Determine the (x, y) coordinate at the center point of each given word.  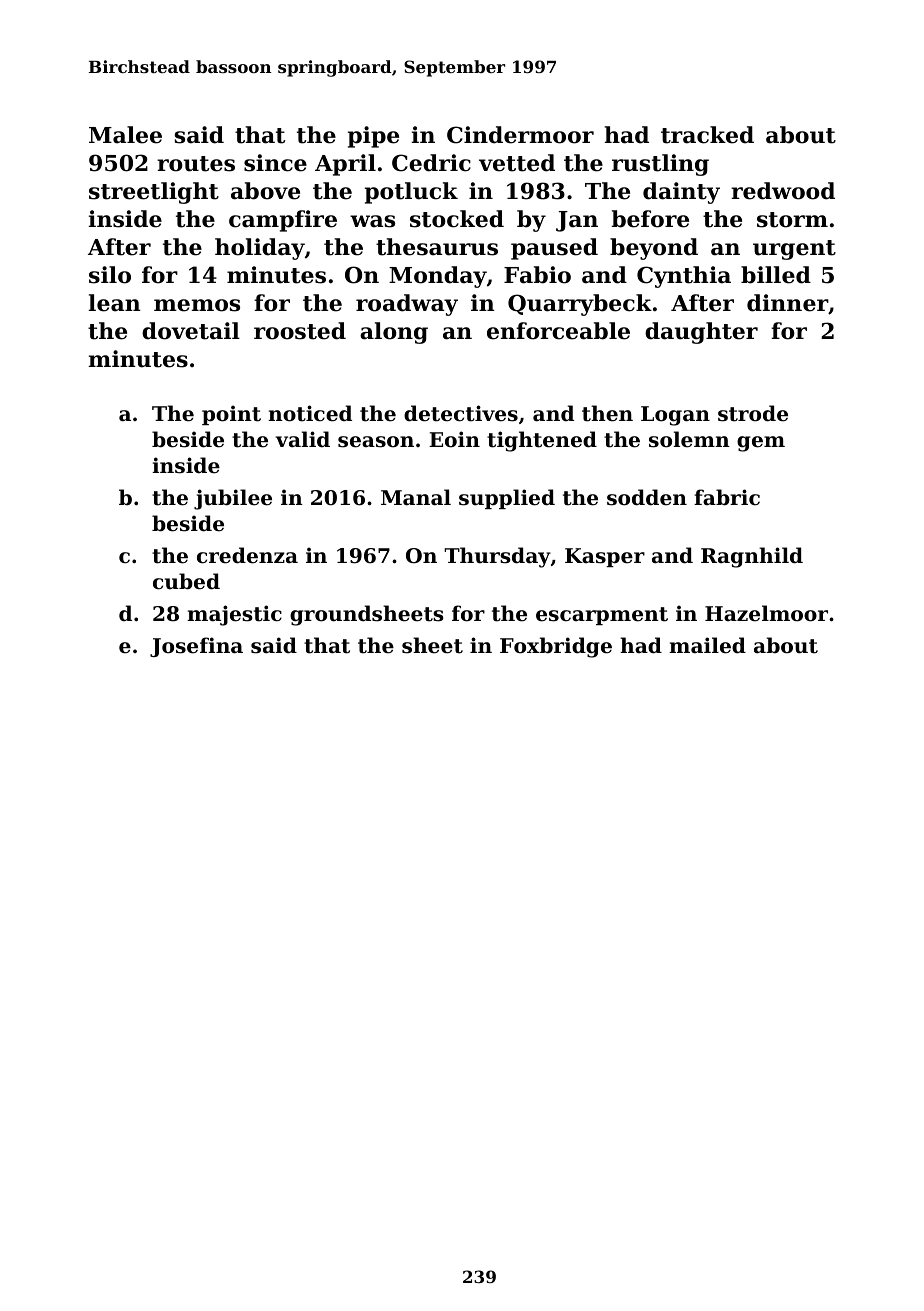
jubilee (233, 499)
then (607, 413)
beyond (654, 249)
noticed (310, 413)
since (275, 163)
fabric (727, 497)
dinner (787, 303)
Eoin (454, 439)
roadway (407, 305)
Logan (675, 416)
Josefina (196, 647)
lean (114, 303)
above (265, 191)
